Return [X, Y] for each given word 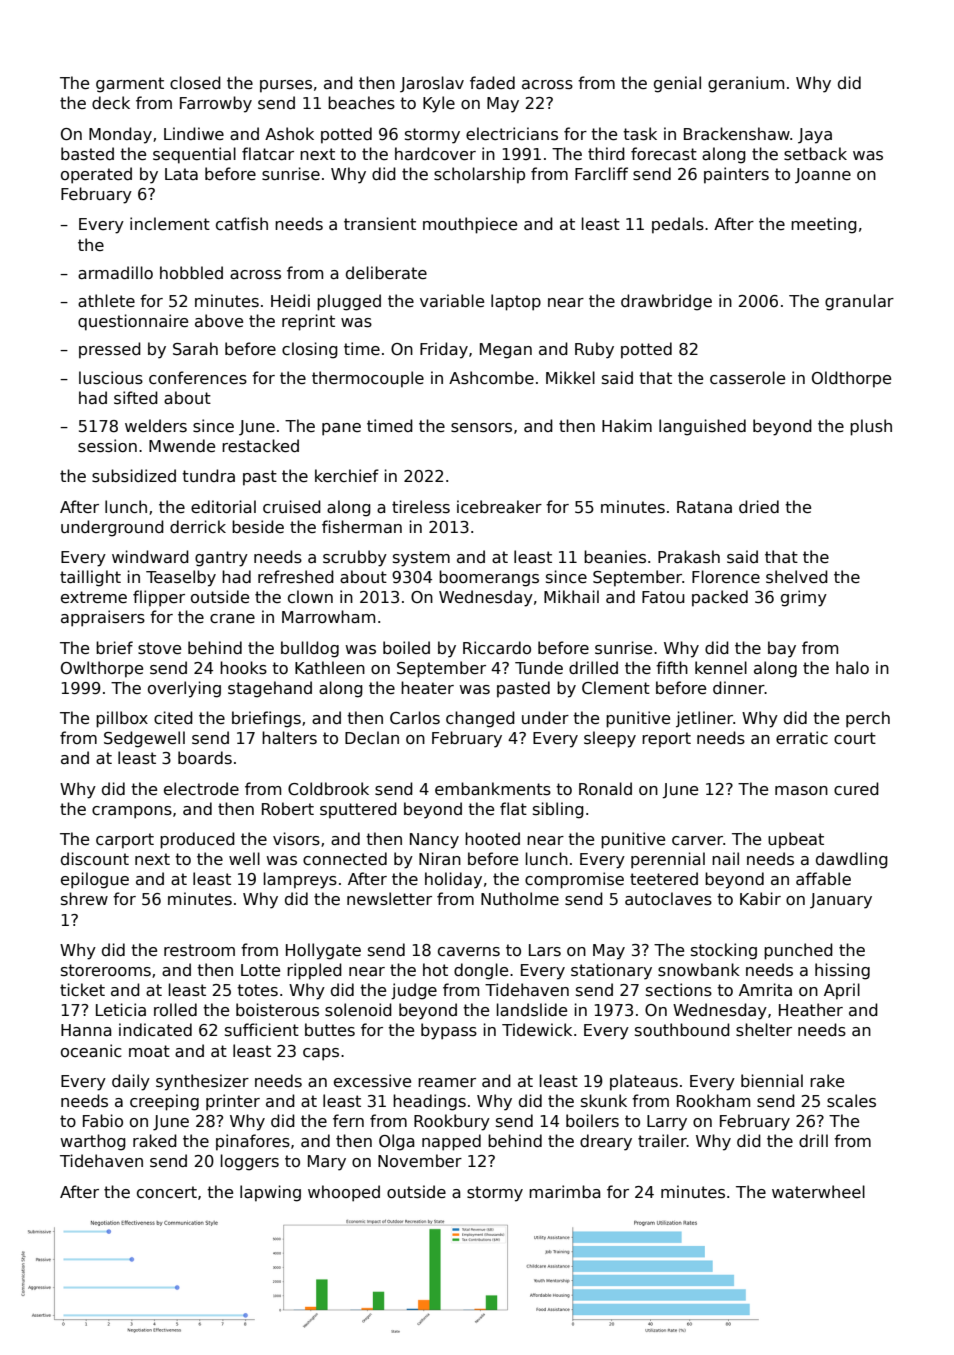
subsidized [134, 476]
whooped [344, 1193]
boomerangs [489, 578]
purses [286, 86]
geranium [746, 84]
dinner [739, 687]
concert [167, 1192]
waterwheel [818, 1192]
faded [492, 83]
